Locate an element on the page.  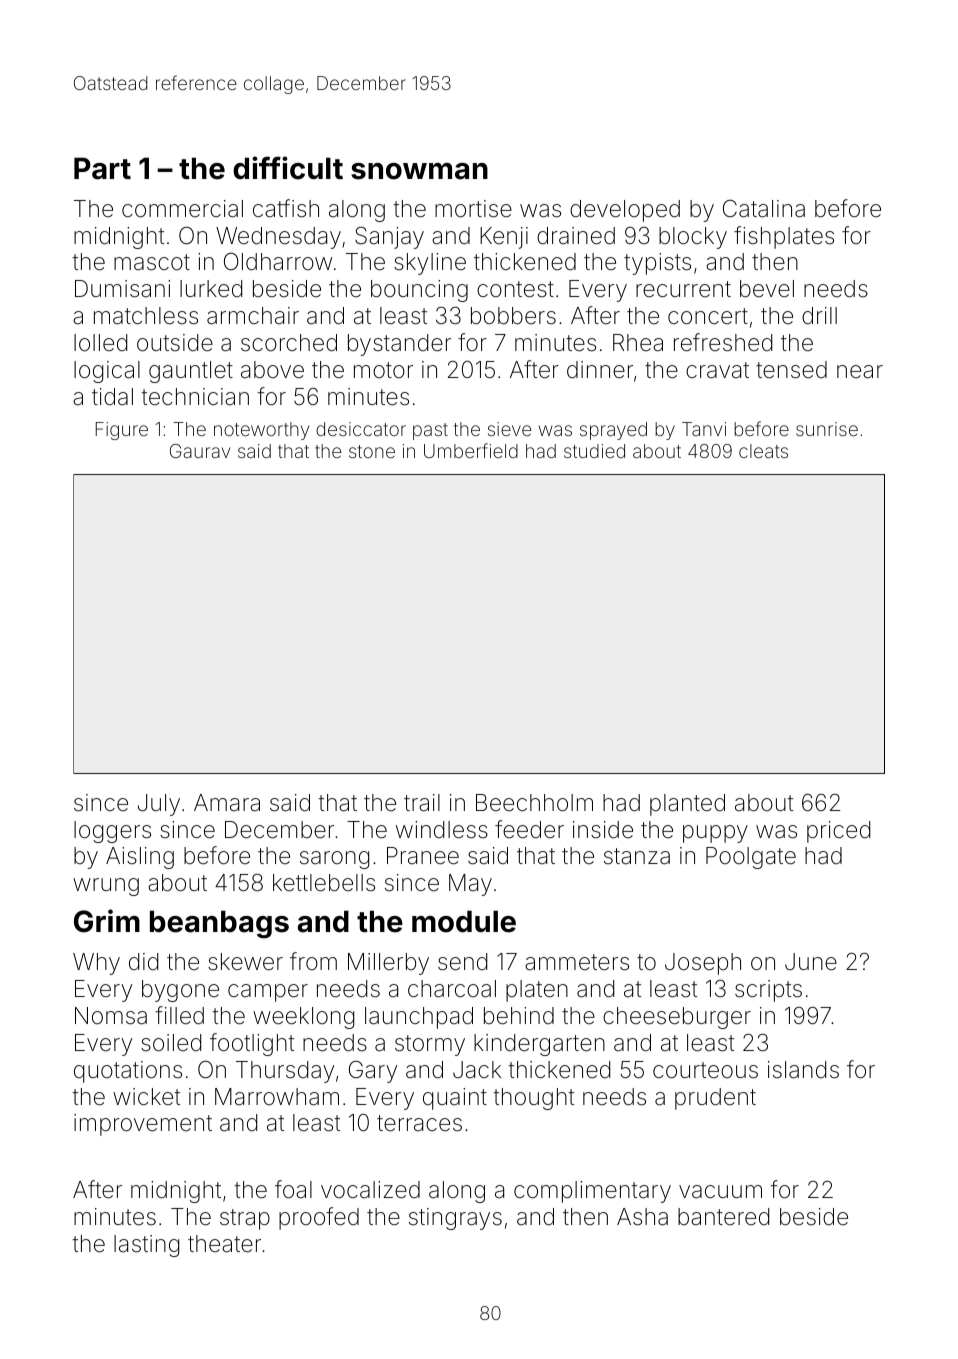
islands is located at coordinates (803, 1070).
